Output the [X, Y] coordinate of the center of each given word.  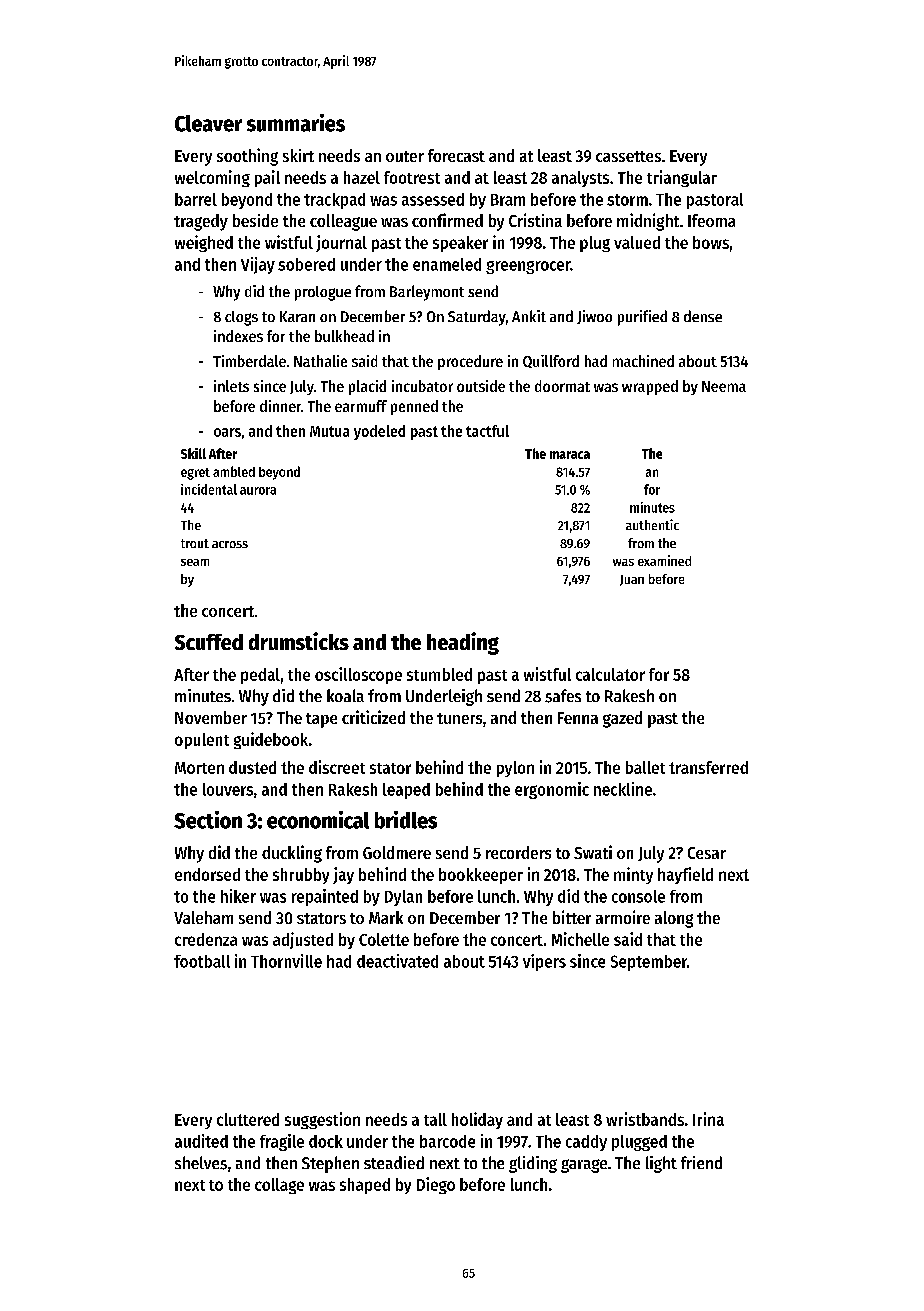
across [230, 544]
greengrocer [528, 267]
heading [463, 643]
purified [642, 318]
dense [703, 316]
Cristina [535, 220]
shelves [201, 1163]
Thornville [286, 961]
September [649, 963]
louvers [228, 789]
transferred [708, 767]
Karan [297, 316]
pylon [515, 769]
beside [255, 220]
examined [664, 560]
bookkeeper [481, 876]
